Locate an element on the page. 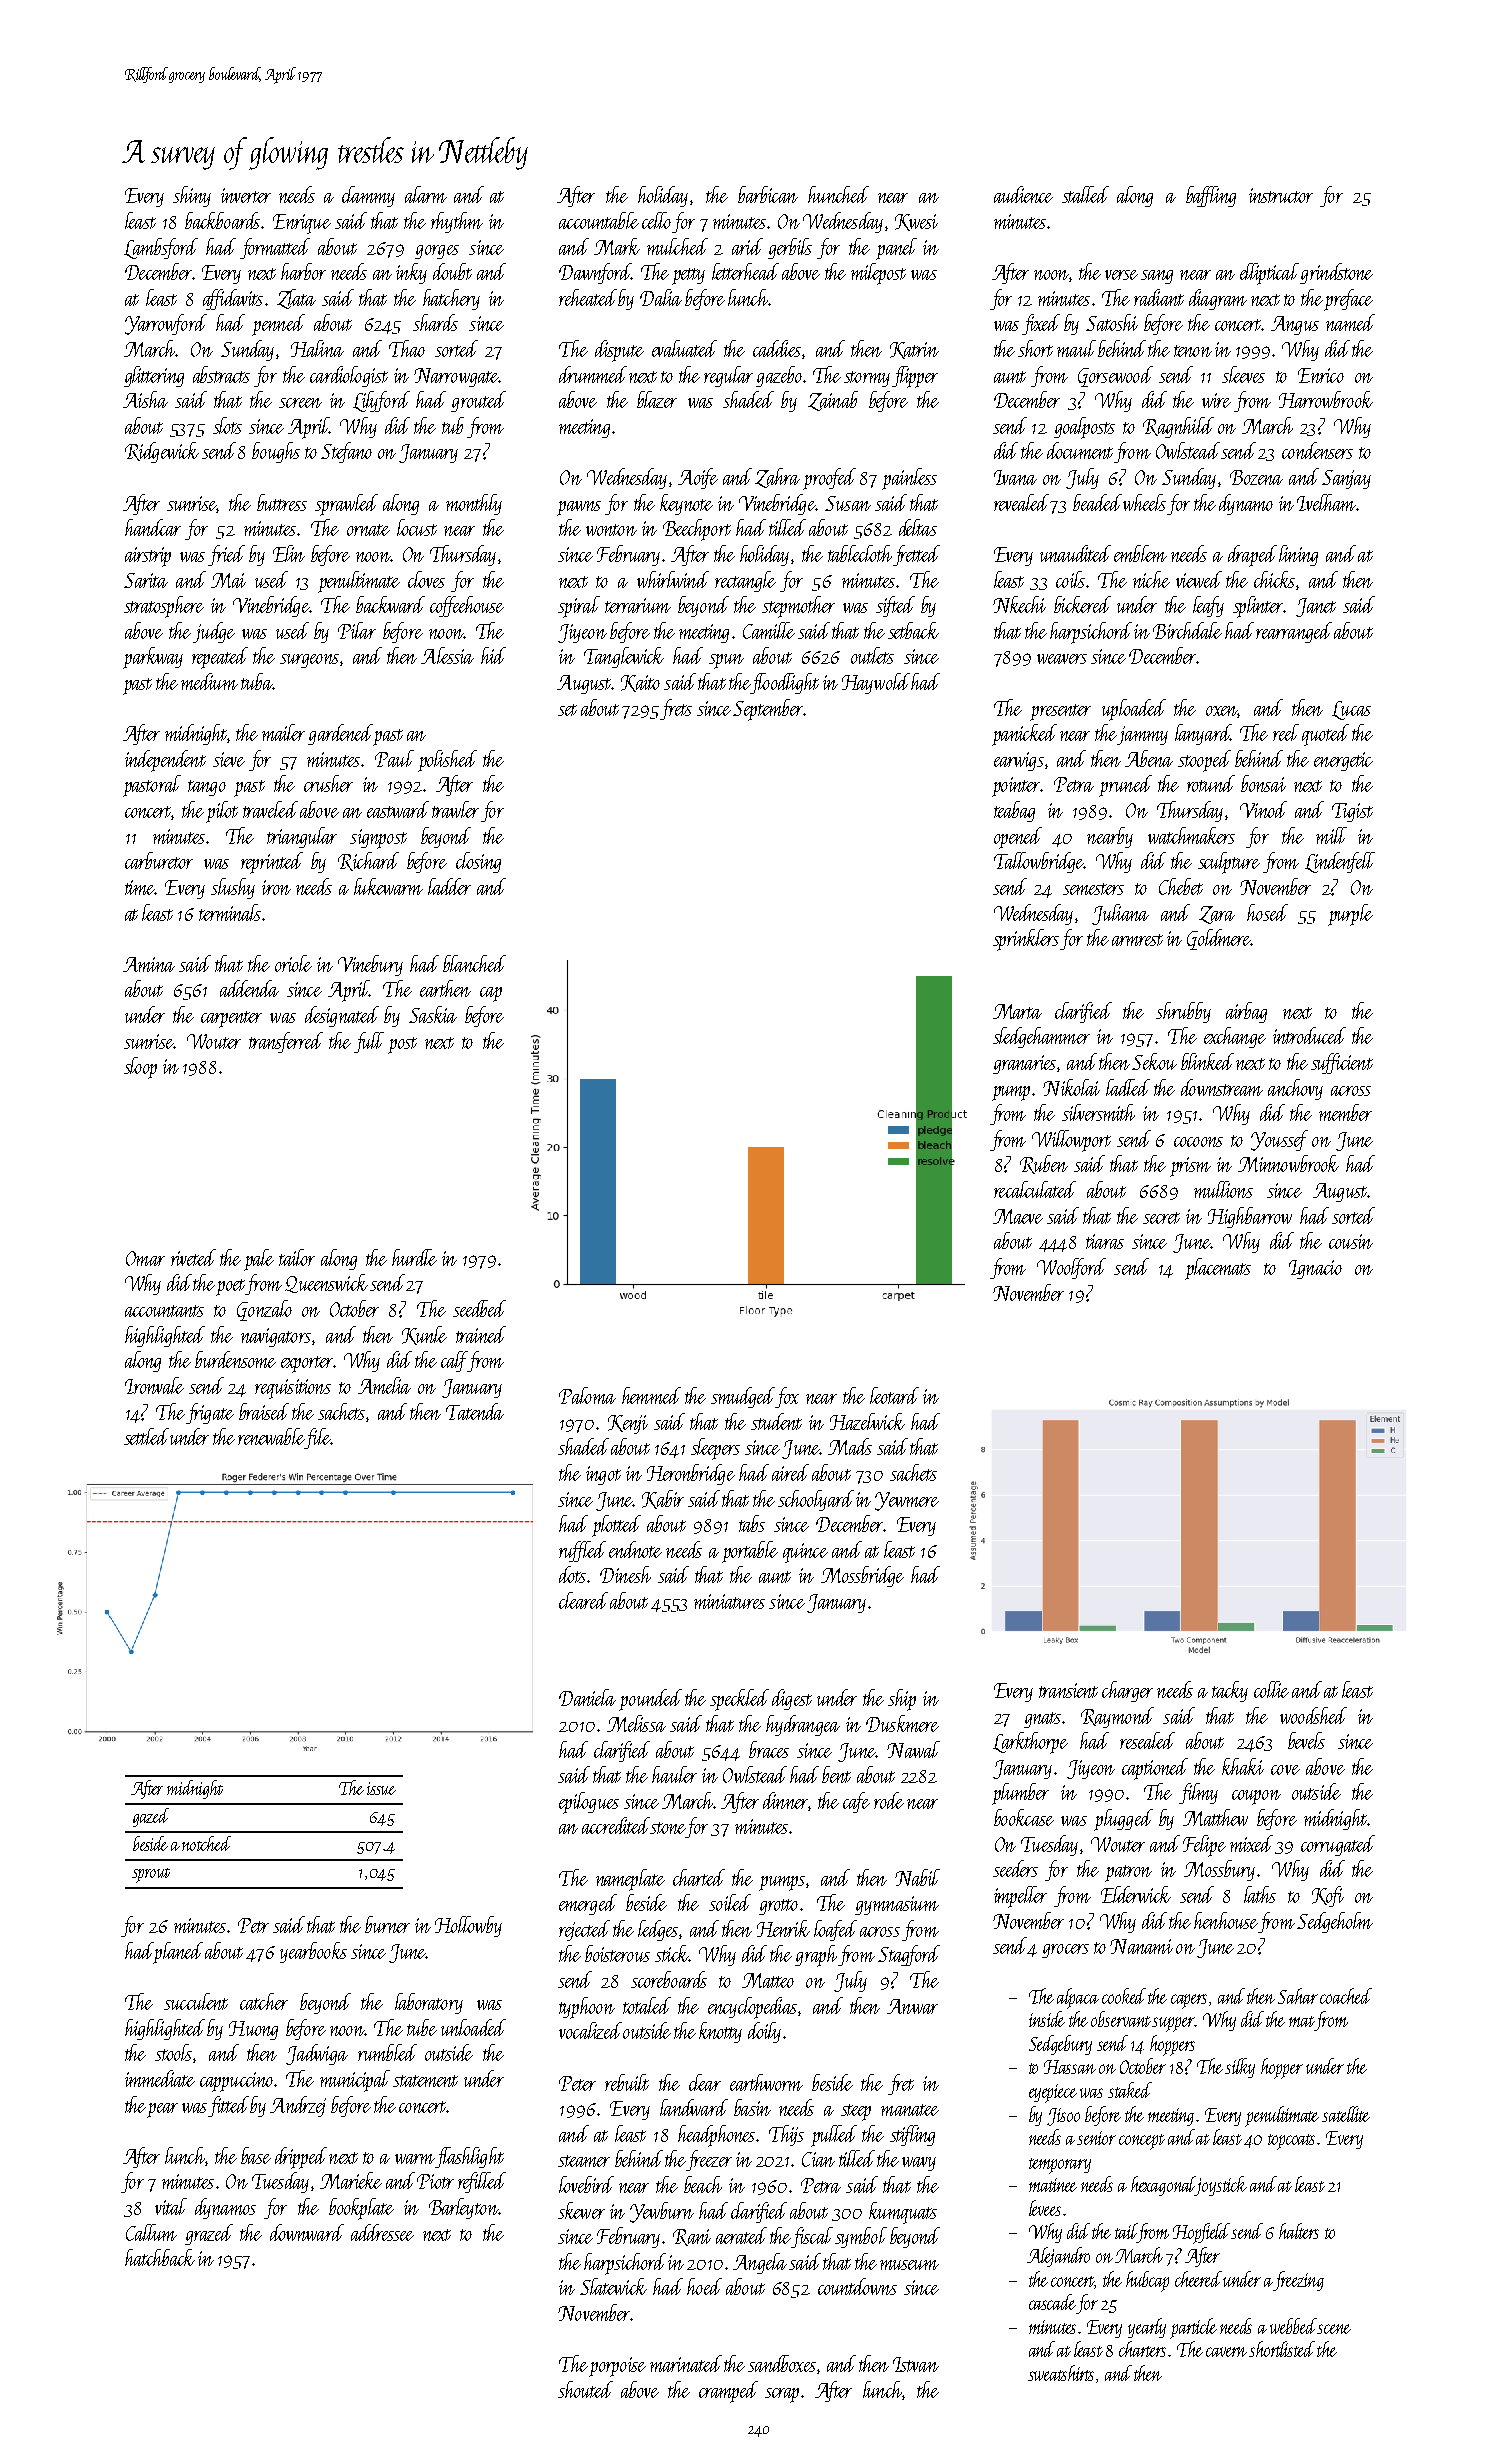 The width and height of the image is (1496, 2464). cello is located at coordinates (656, 220).
